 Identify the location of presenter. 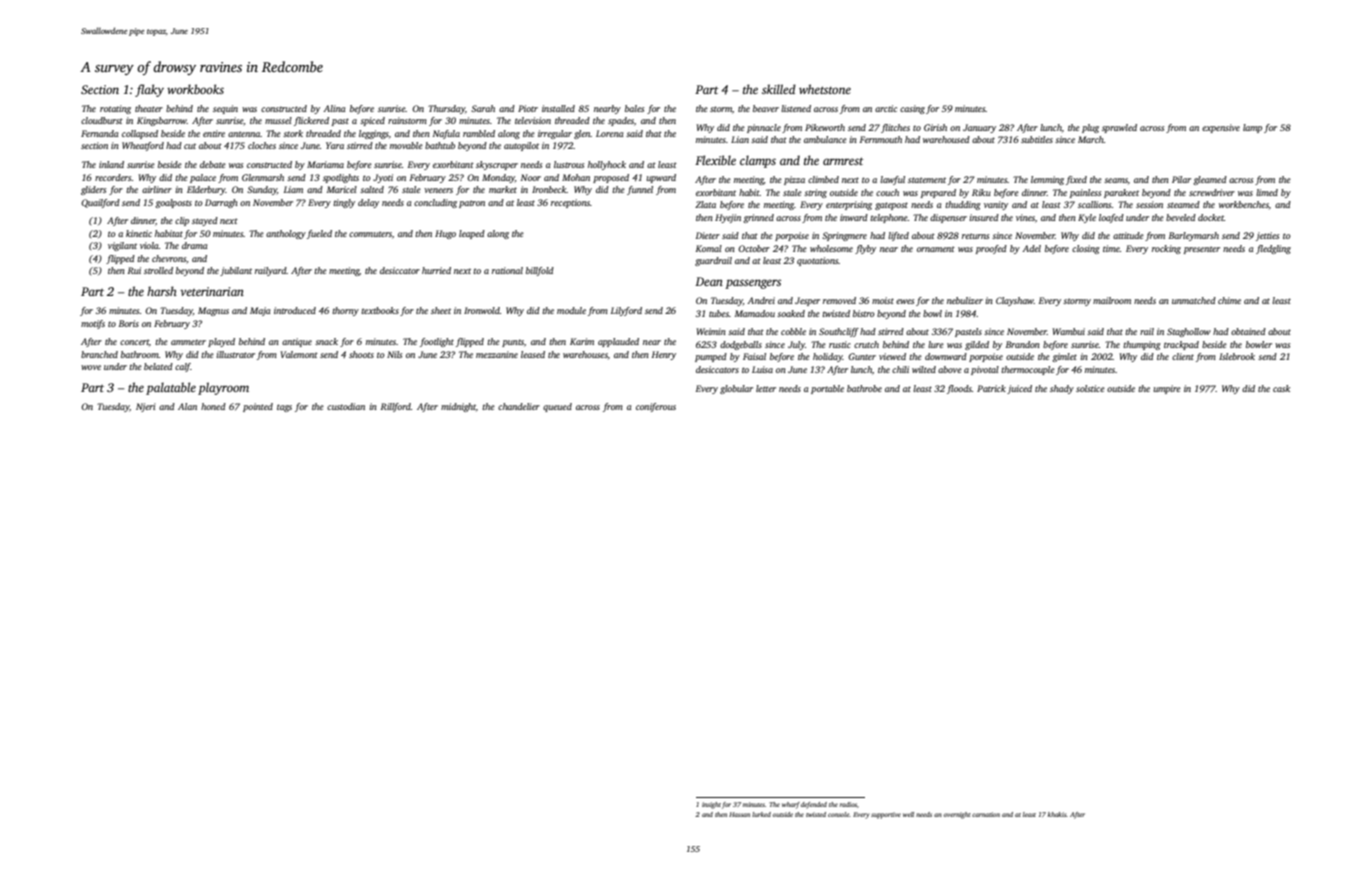
(1202, 250).
